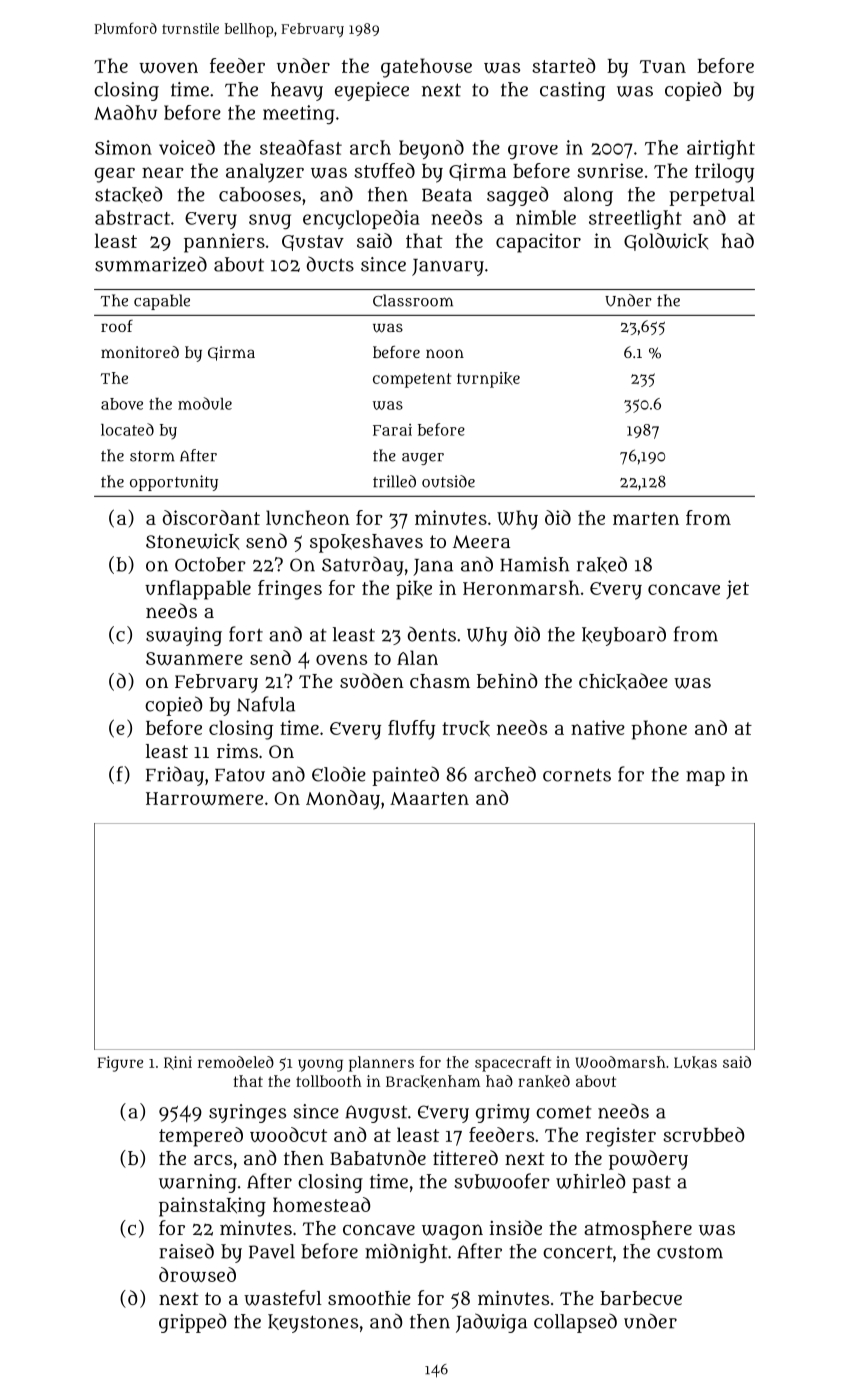 Image resolution: width=849 pixels, height=1400 pixels. What do you see at coordinates (392, 430) in the screenshot?
I see `Farai` at bounding box center [392, 430].
